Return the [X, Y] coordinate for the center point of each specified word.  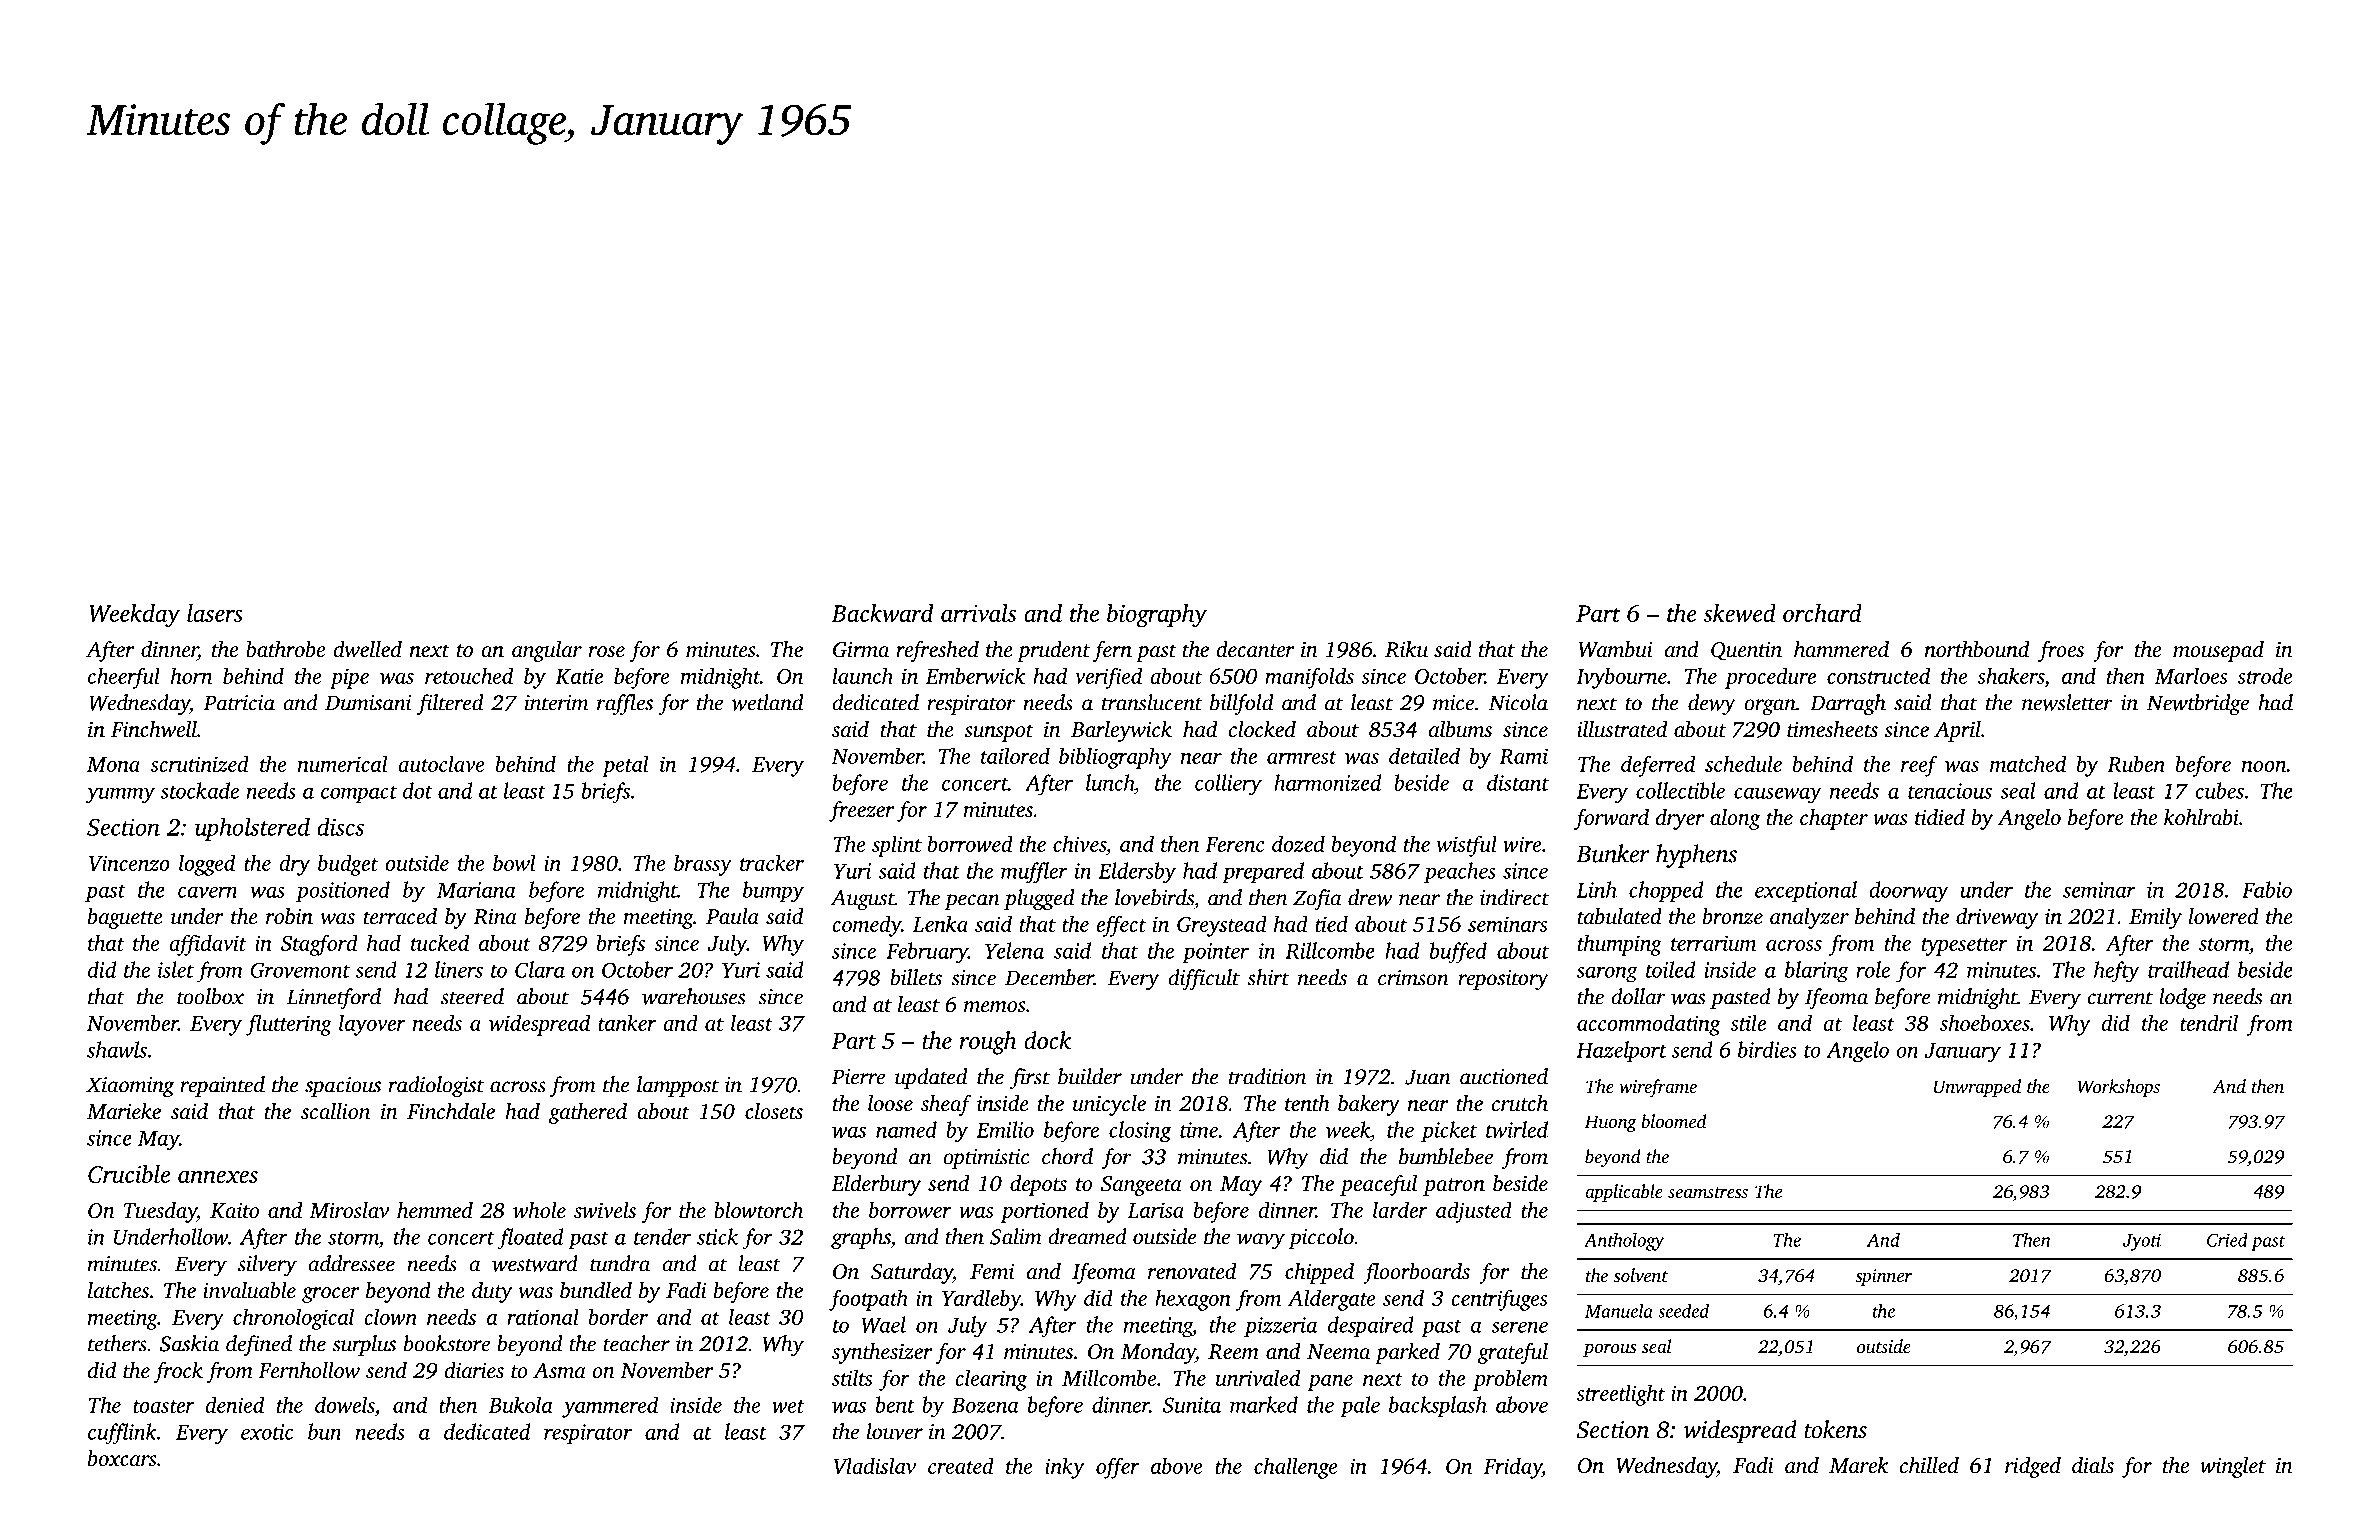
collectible [1680, 790]
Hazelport [1621, 1052]
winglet [2233, 1467]
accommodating [1649, 1025]
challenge [1296, 1468]
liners [459, 969]
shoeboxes [1985, 1022]
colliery [1228, 785]
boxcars [122, 1458]
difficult [1204, 979]
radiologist [436, 1086]
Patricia [239, 703]
